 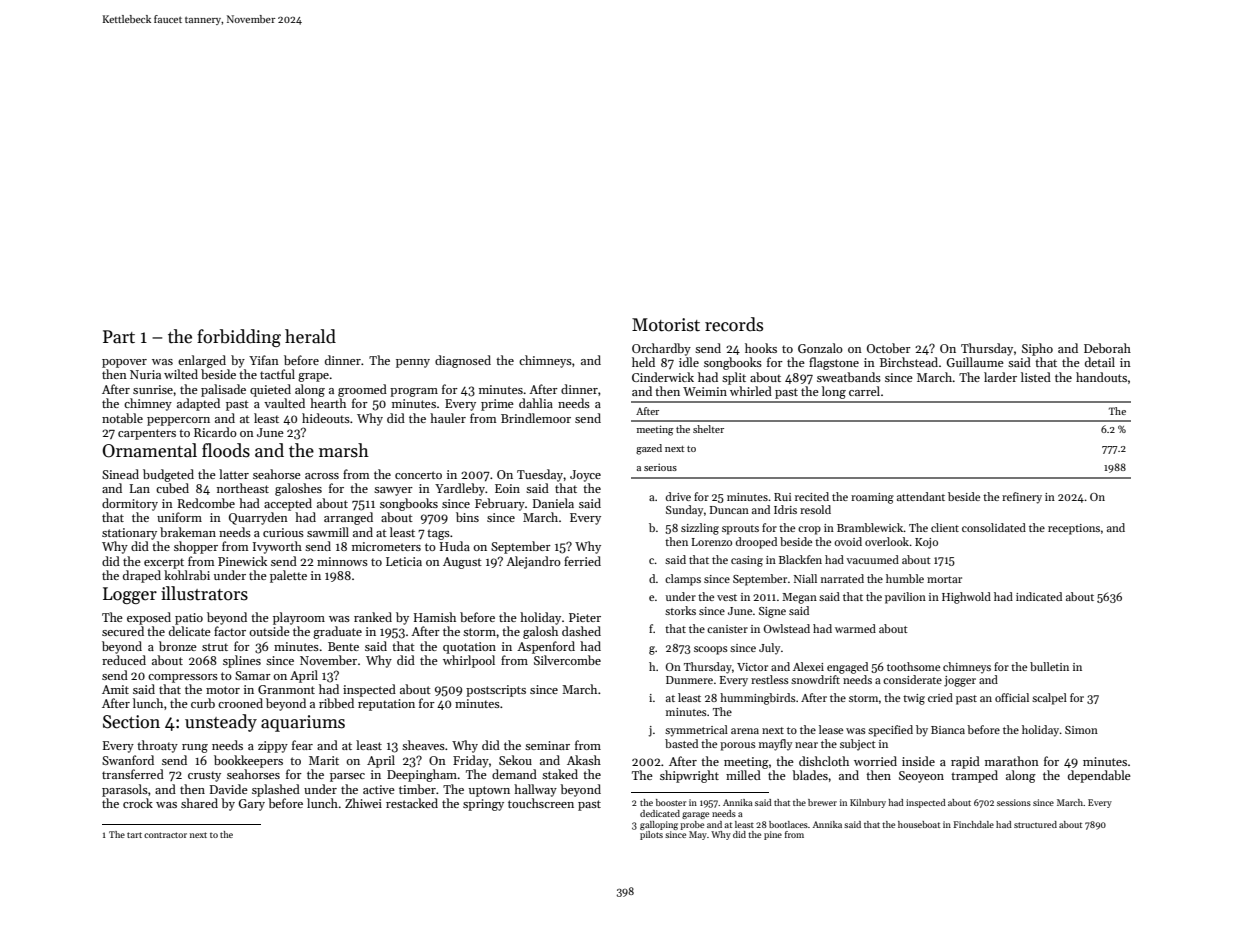 I want to click on sheaves, so click(x=423, y=745).
